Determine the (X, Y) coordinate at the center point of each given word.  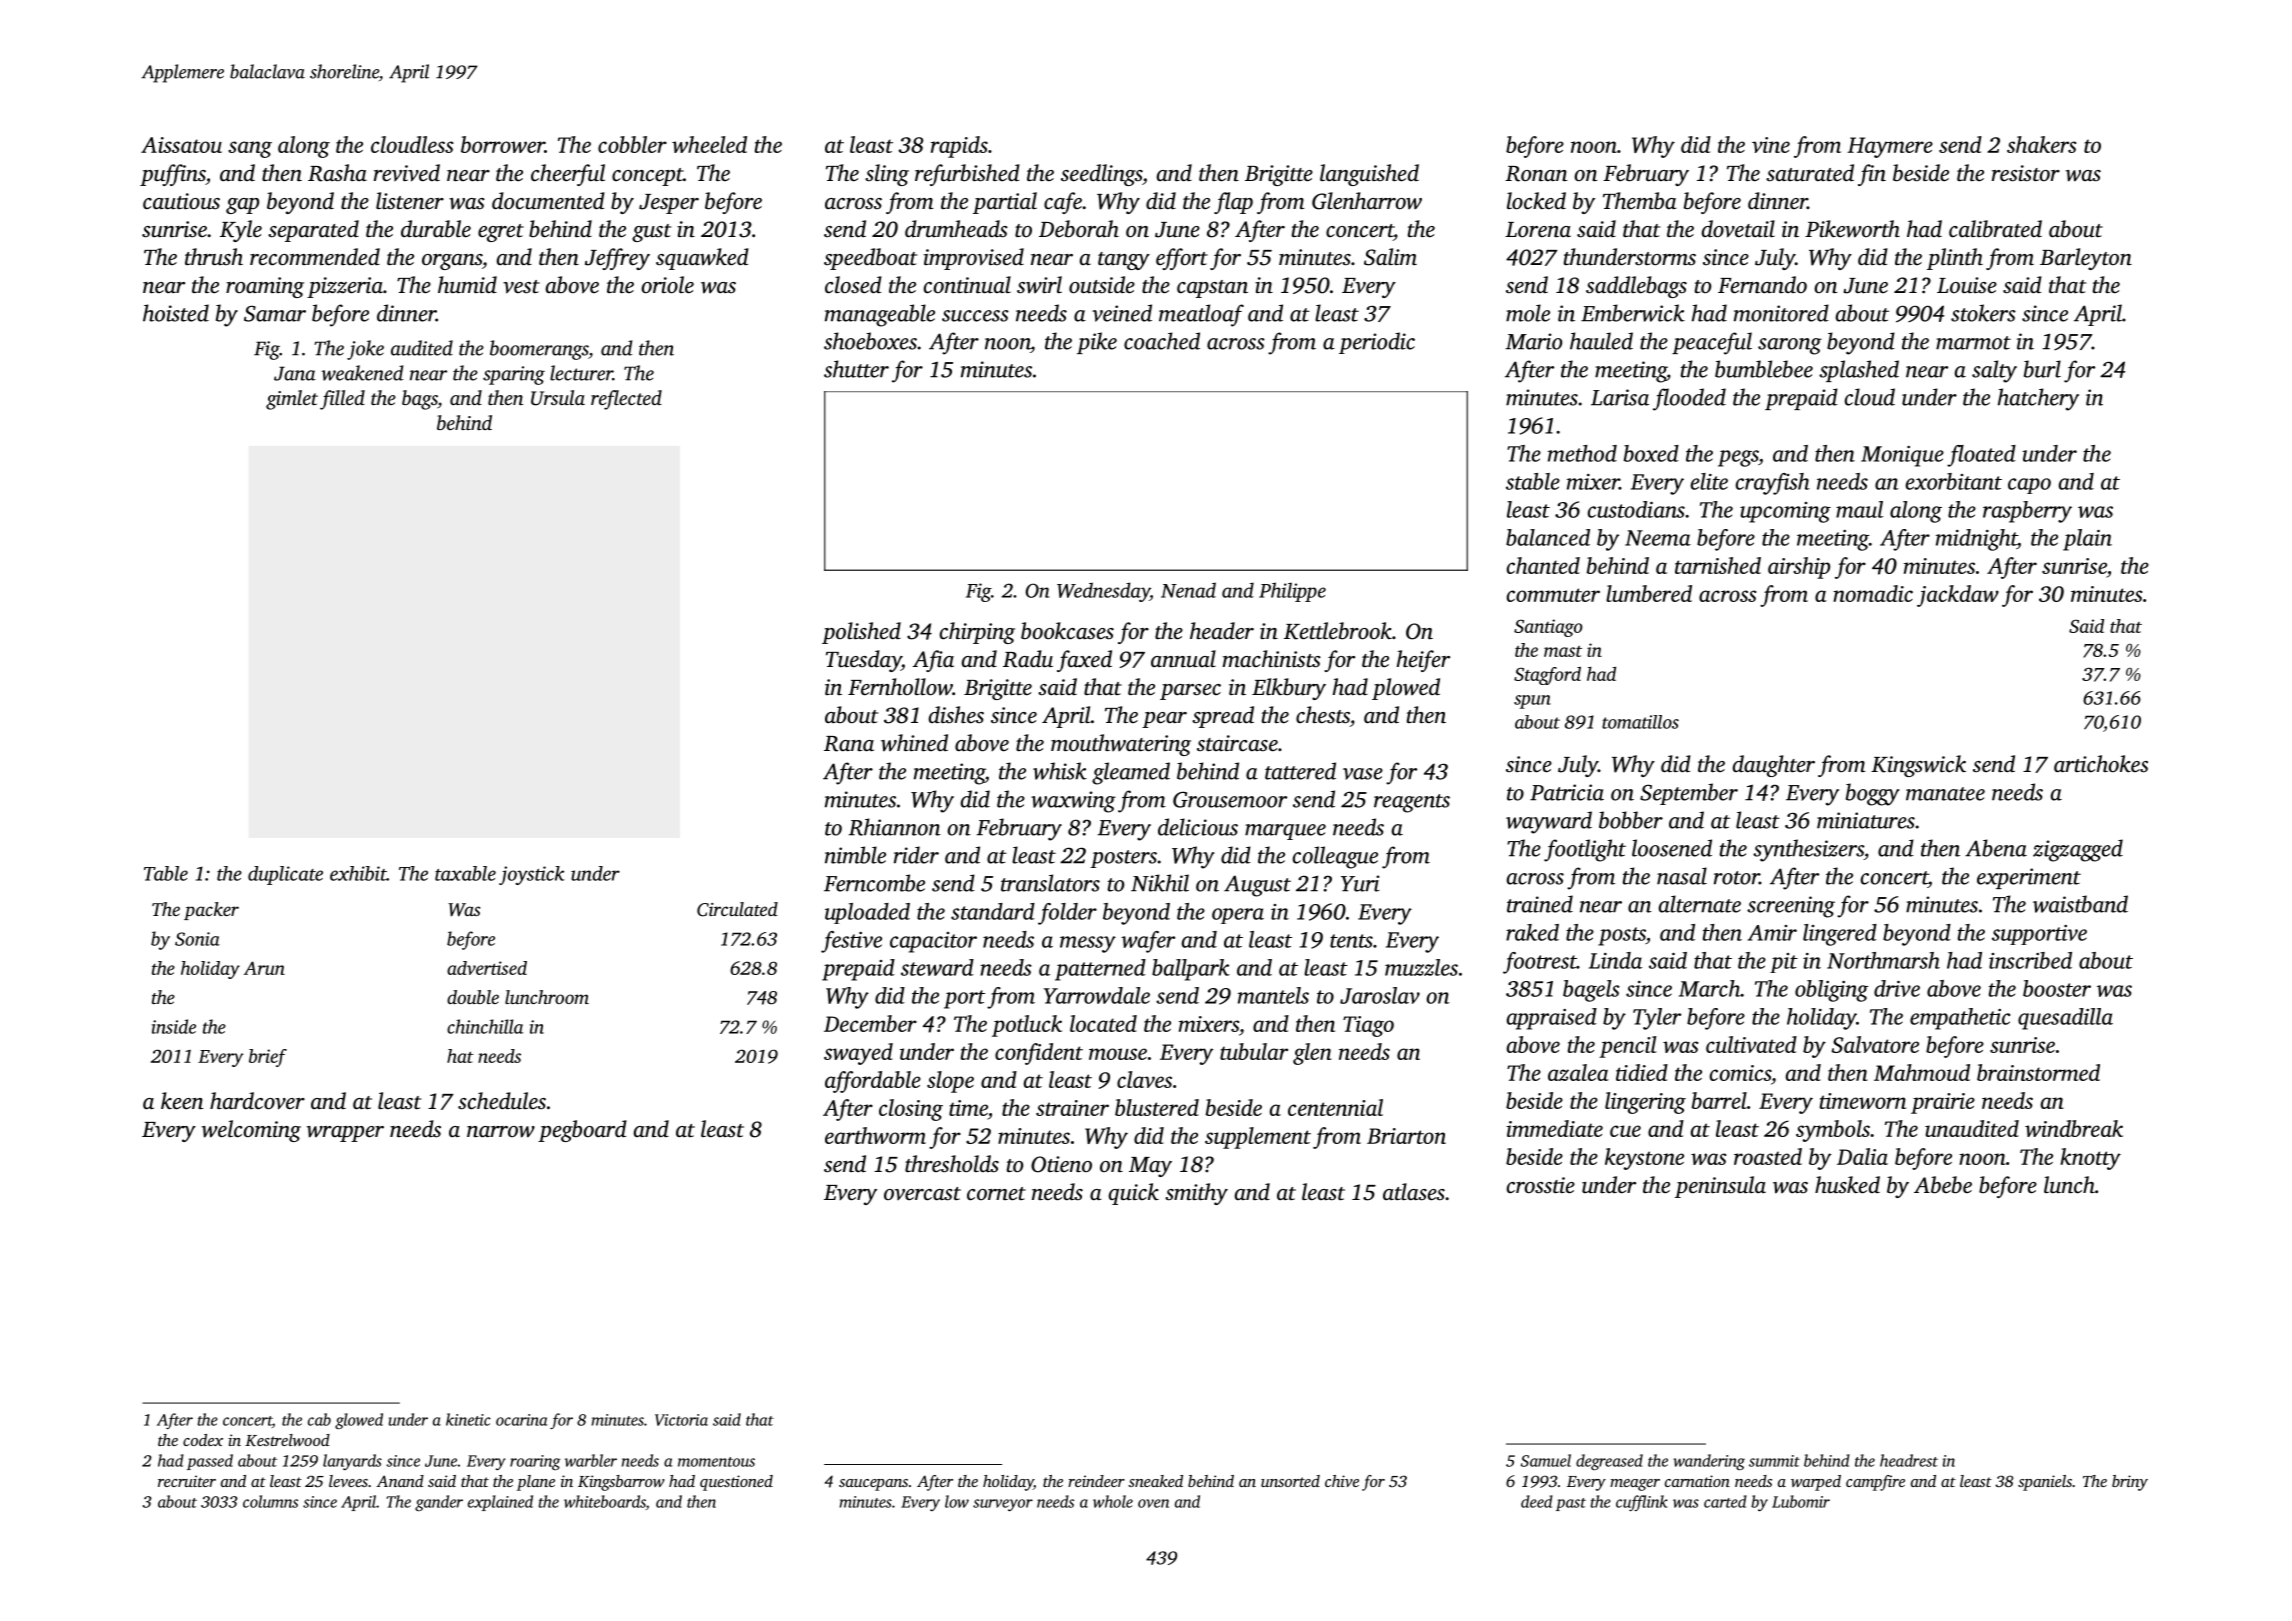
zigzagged (2078, 850)
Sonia (197, 939)
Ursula (558, 398)
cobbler (632, 144)
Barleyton (2086, 259)
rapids (959, 147)
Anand (400, 1481)
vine (1771, 145)
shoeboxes (870, 341)
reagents (1412, 803)
